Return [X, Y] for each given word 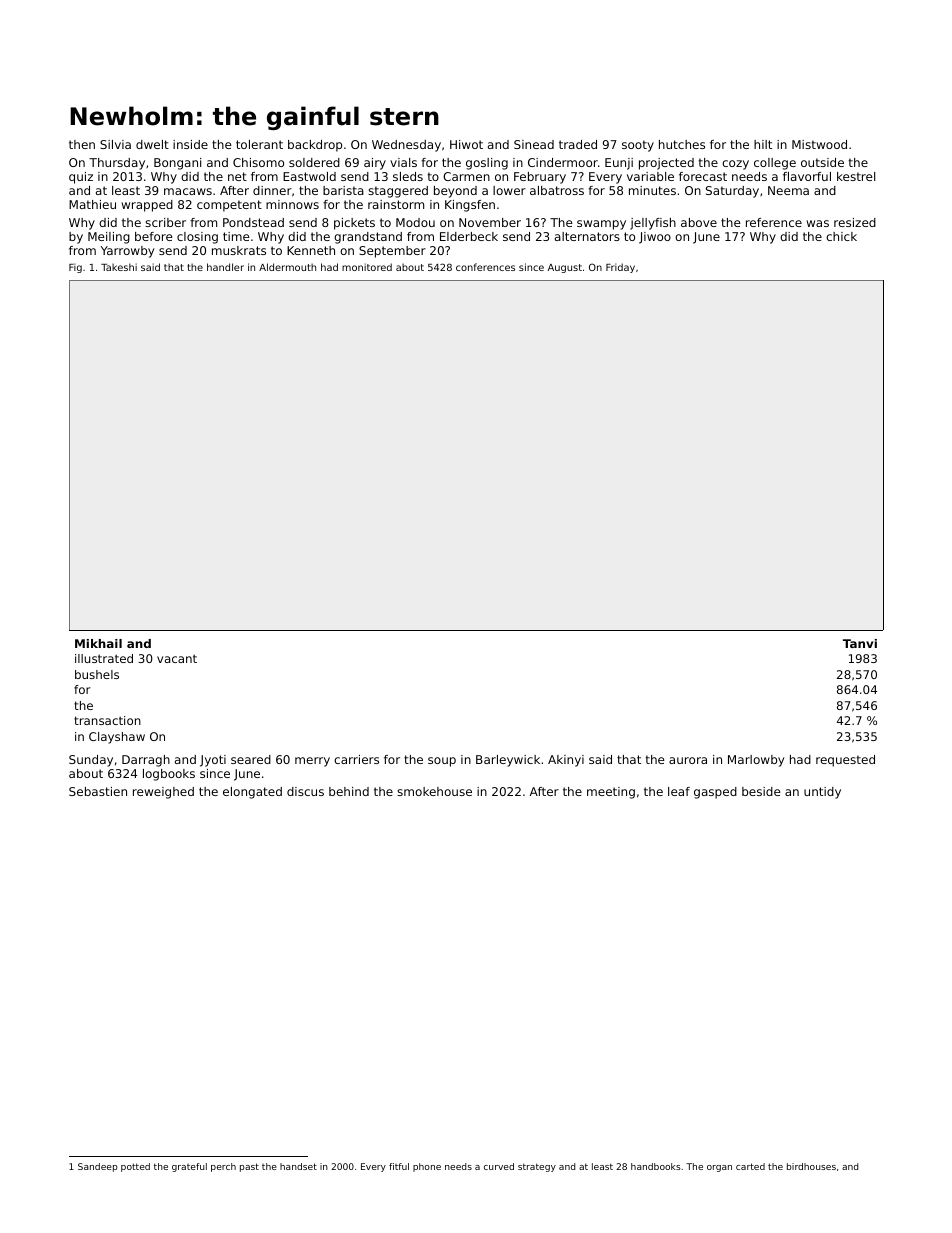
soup [442, 762]
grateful [189, 1167]
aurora [688, 760]
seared [251, 759]
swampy [601, 225]
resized [855, 222]
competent [229, 206]
